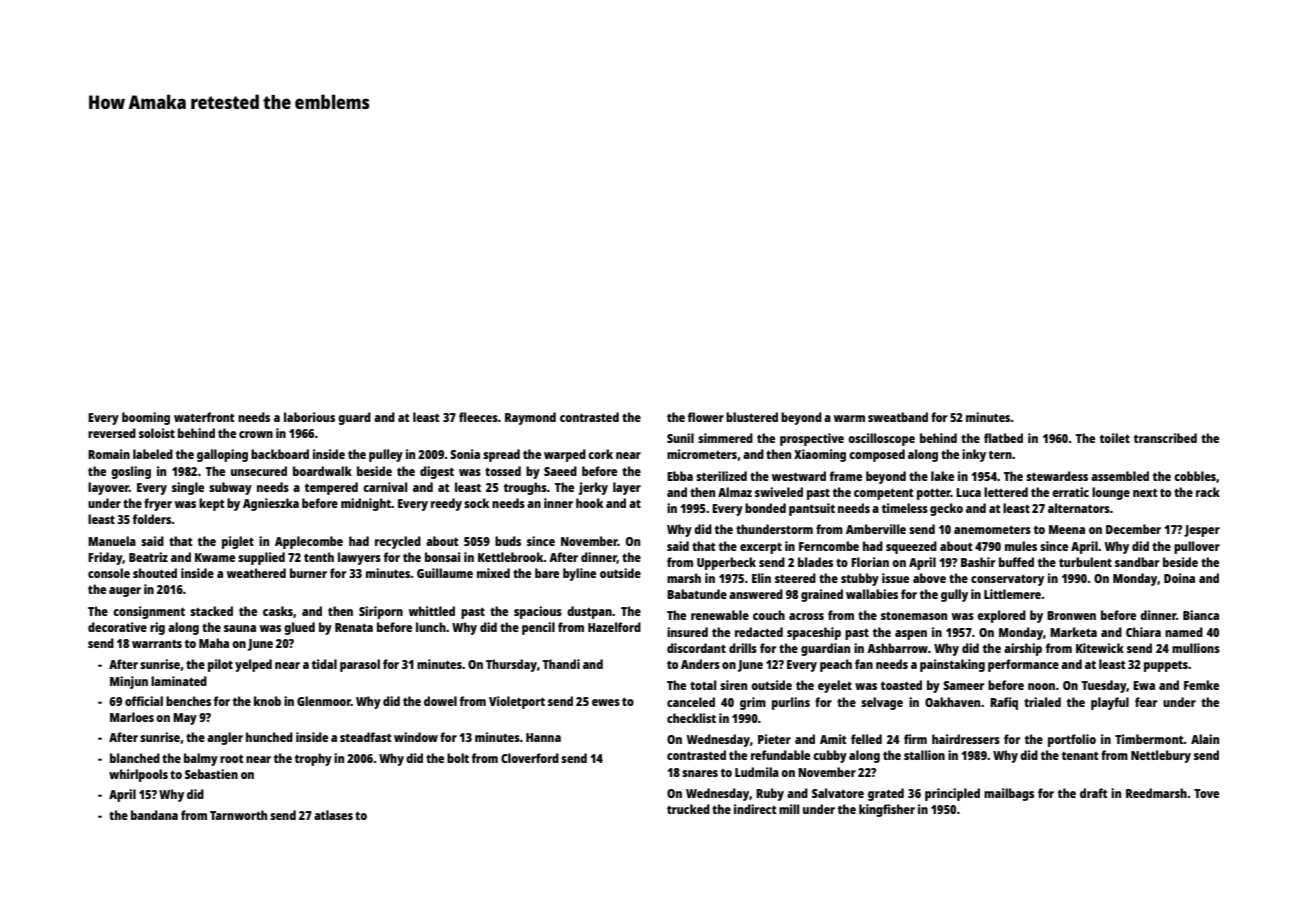  What do you see at coordinates (309, 417) in the document?
I see `laborious` at bounding box center [309, 417].
